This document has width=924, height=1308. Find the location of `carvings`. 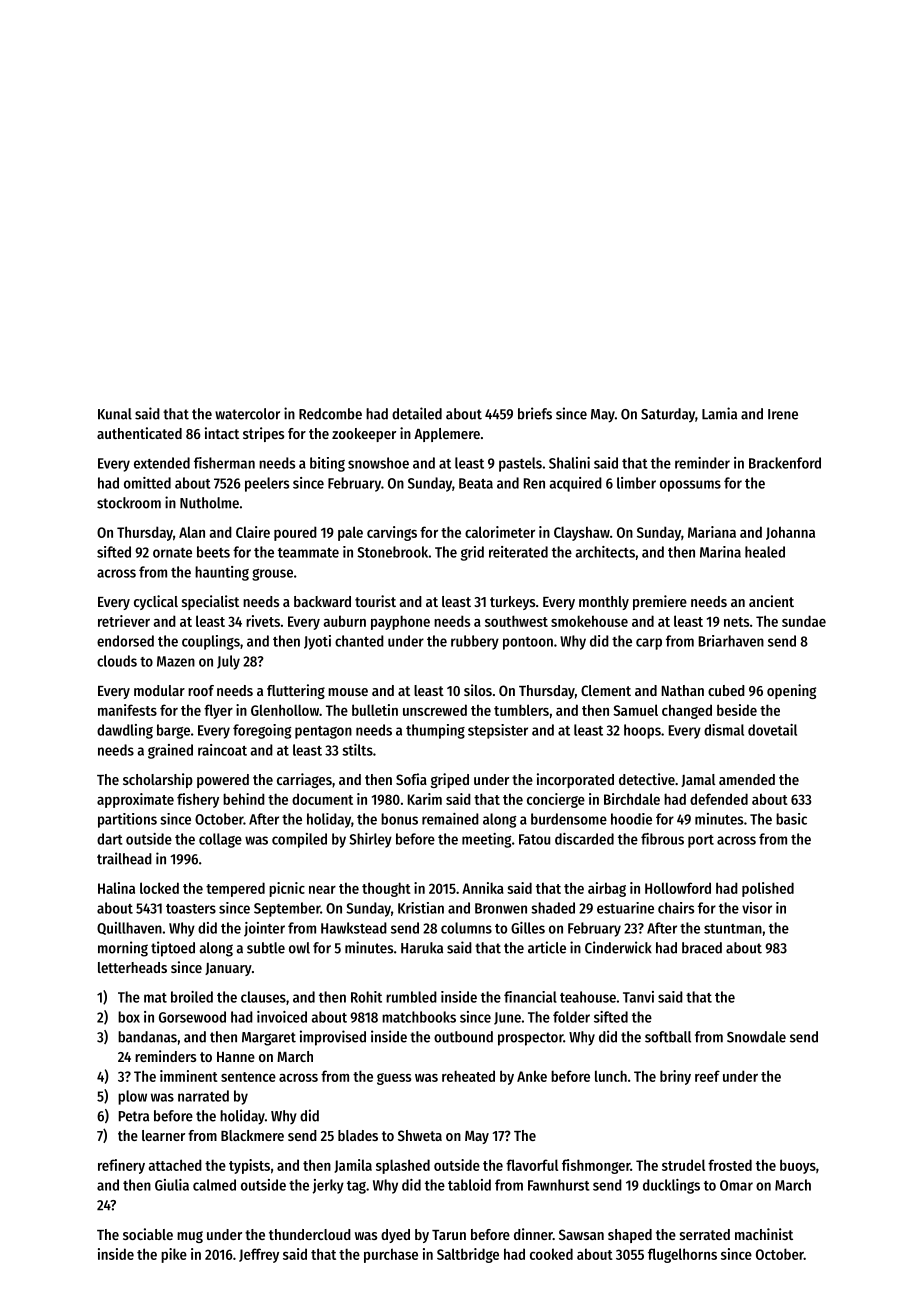

carvings is located at coordinates (392, 533).
